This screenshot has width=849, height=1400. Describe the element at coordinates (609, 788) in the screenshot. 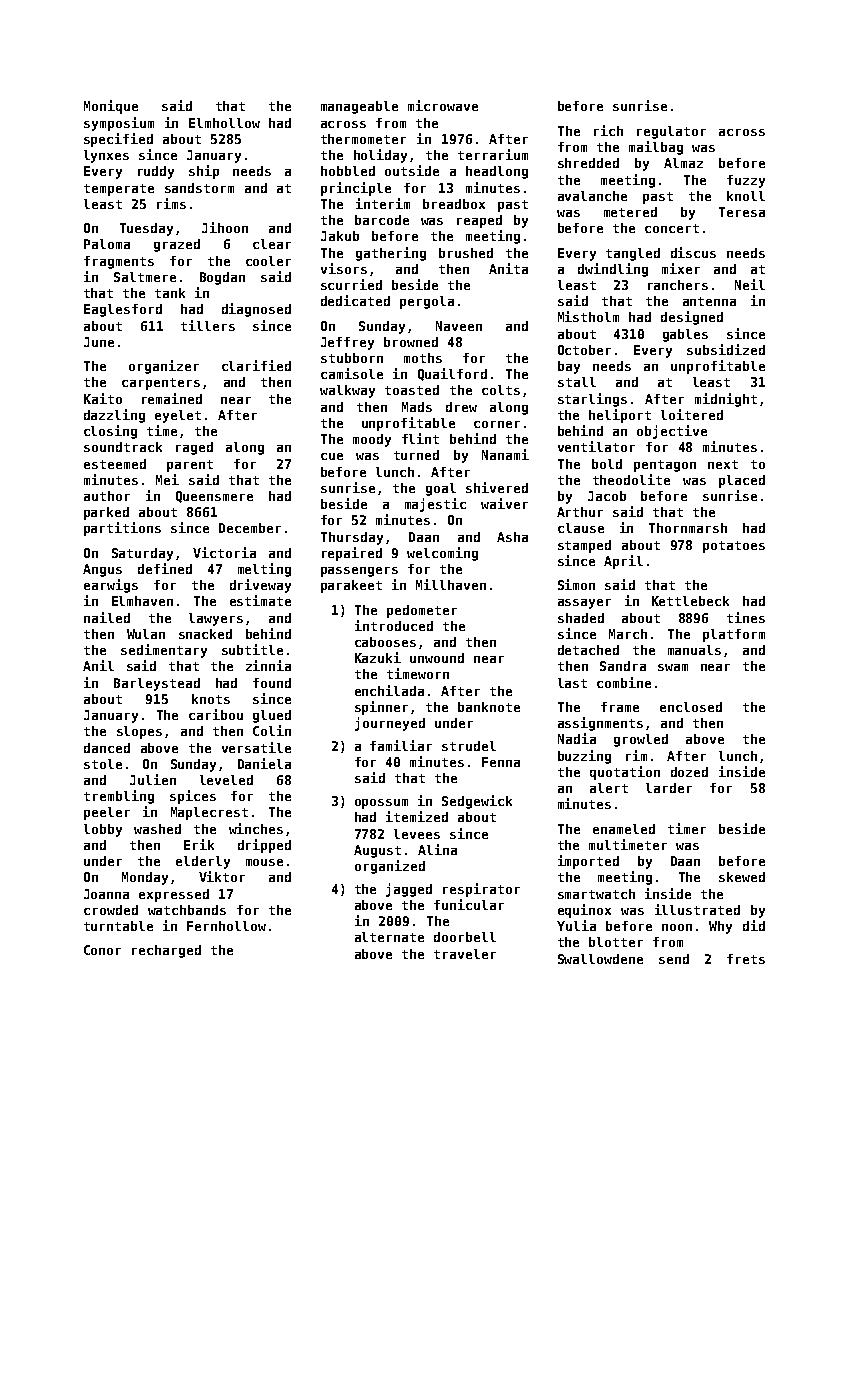

I see `alert` at that location.
